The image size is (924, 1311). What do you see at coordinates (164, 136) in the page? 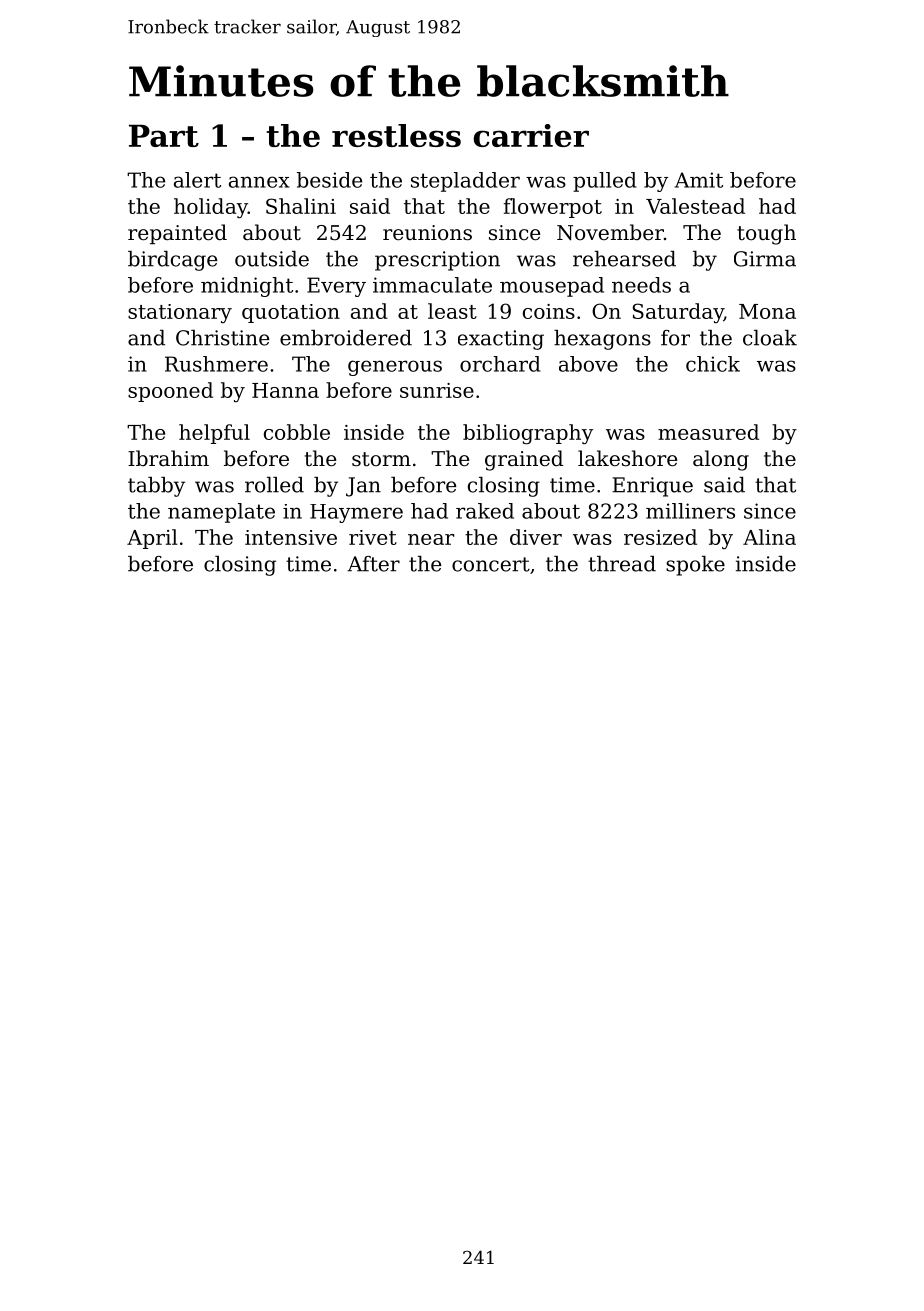
I see `Part` at bounding box center [164, 136].
